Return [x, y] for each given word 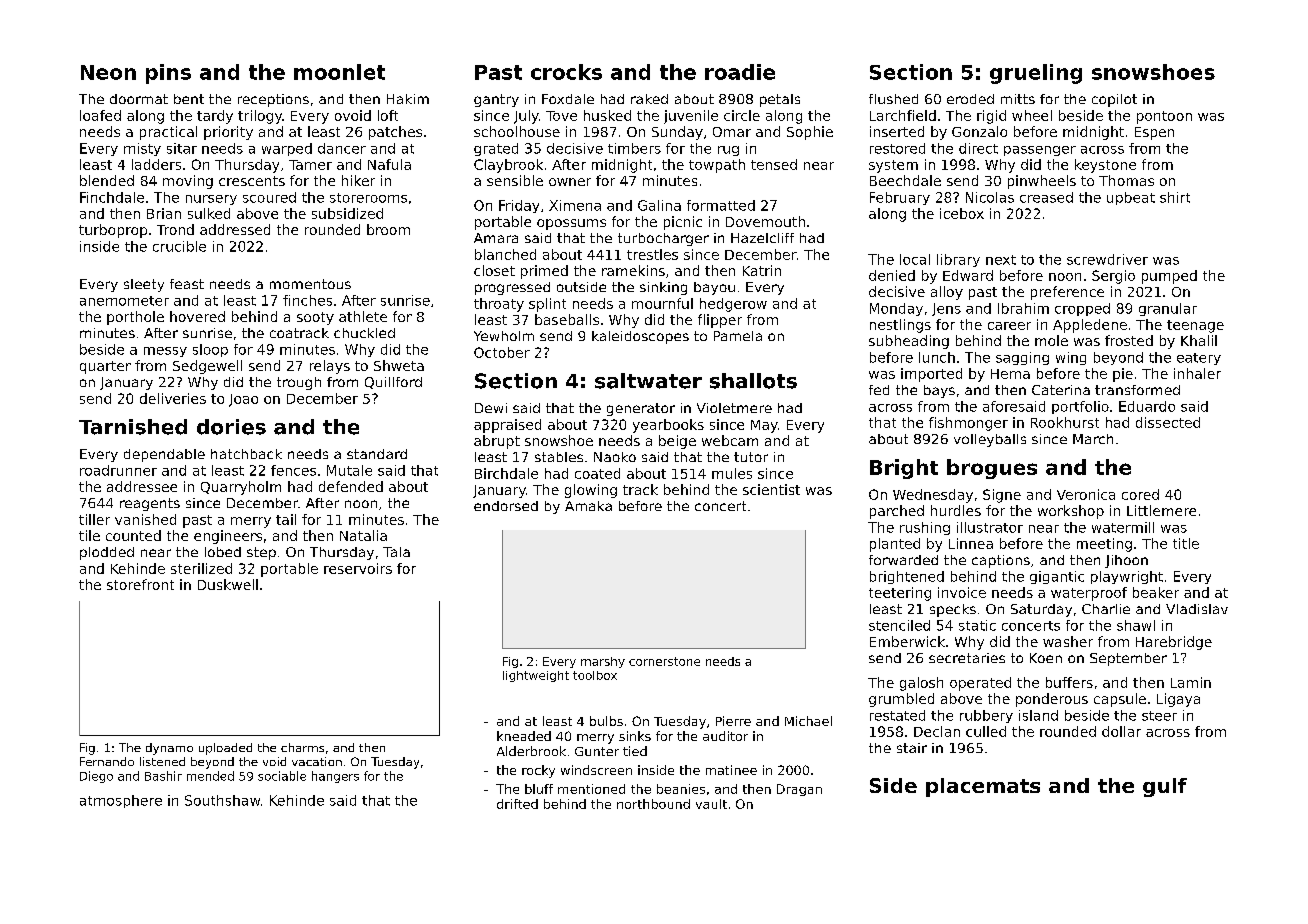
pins [168, 74]
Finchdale [112, 197]
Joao [243, 400]
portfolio [1080, 407]
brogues [992, 469]
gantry [496, 100]
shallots [753, 381]
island [1038, 715]
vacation [317, 761]
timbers [634, 148]
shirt [1175, 197]
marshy [603, 662]
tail [286, 519]
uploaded [225, 749]
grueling [1036, 74]
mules [732, 473]
